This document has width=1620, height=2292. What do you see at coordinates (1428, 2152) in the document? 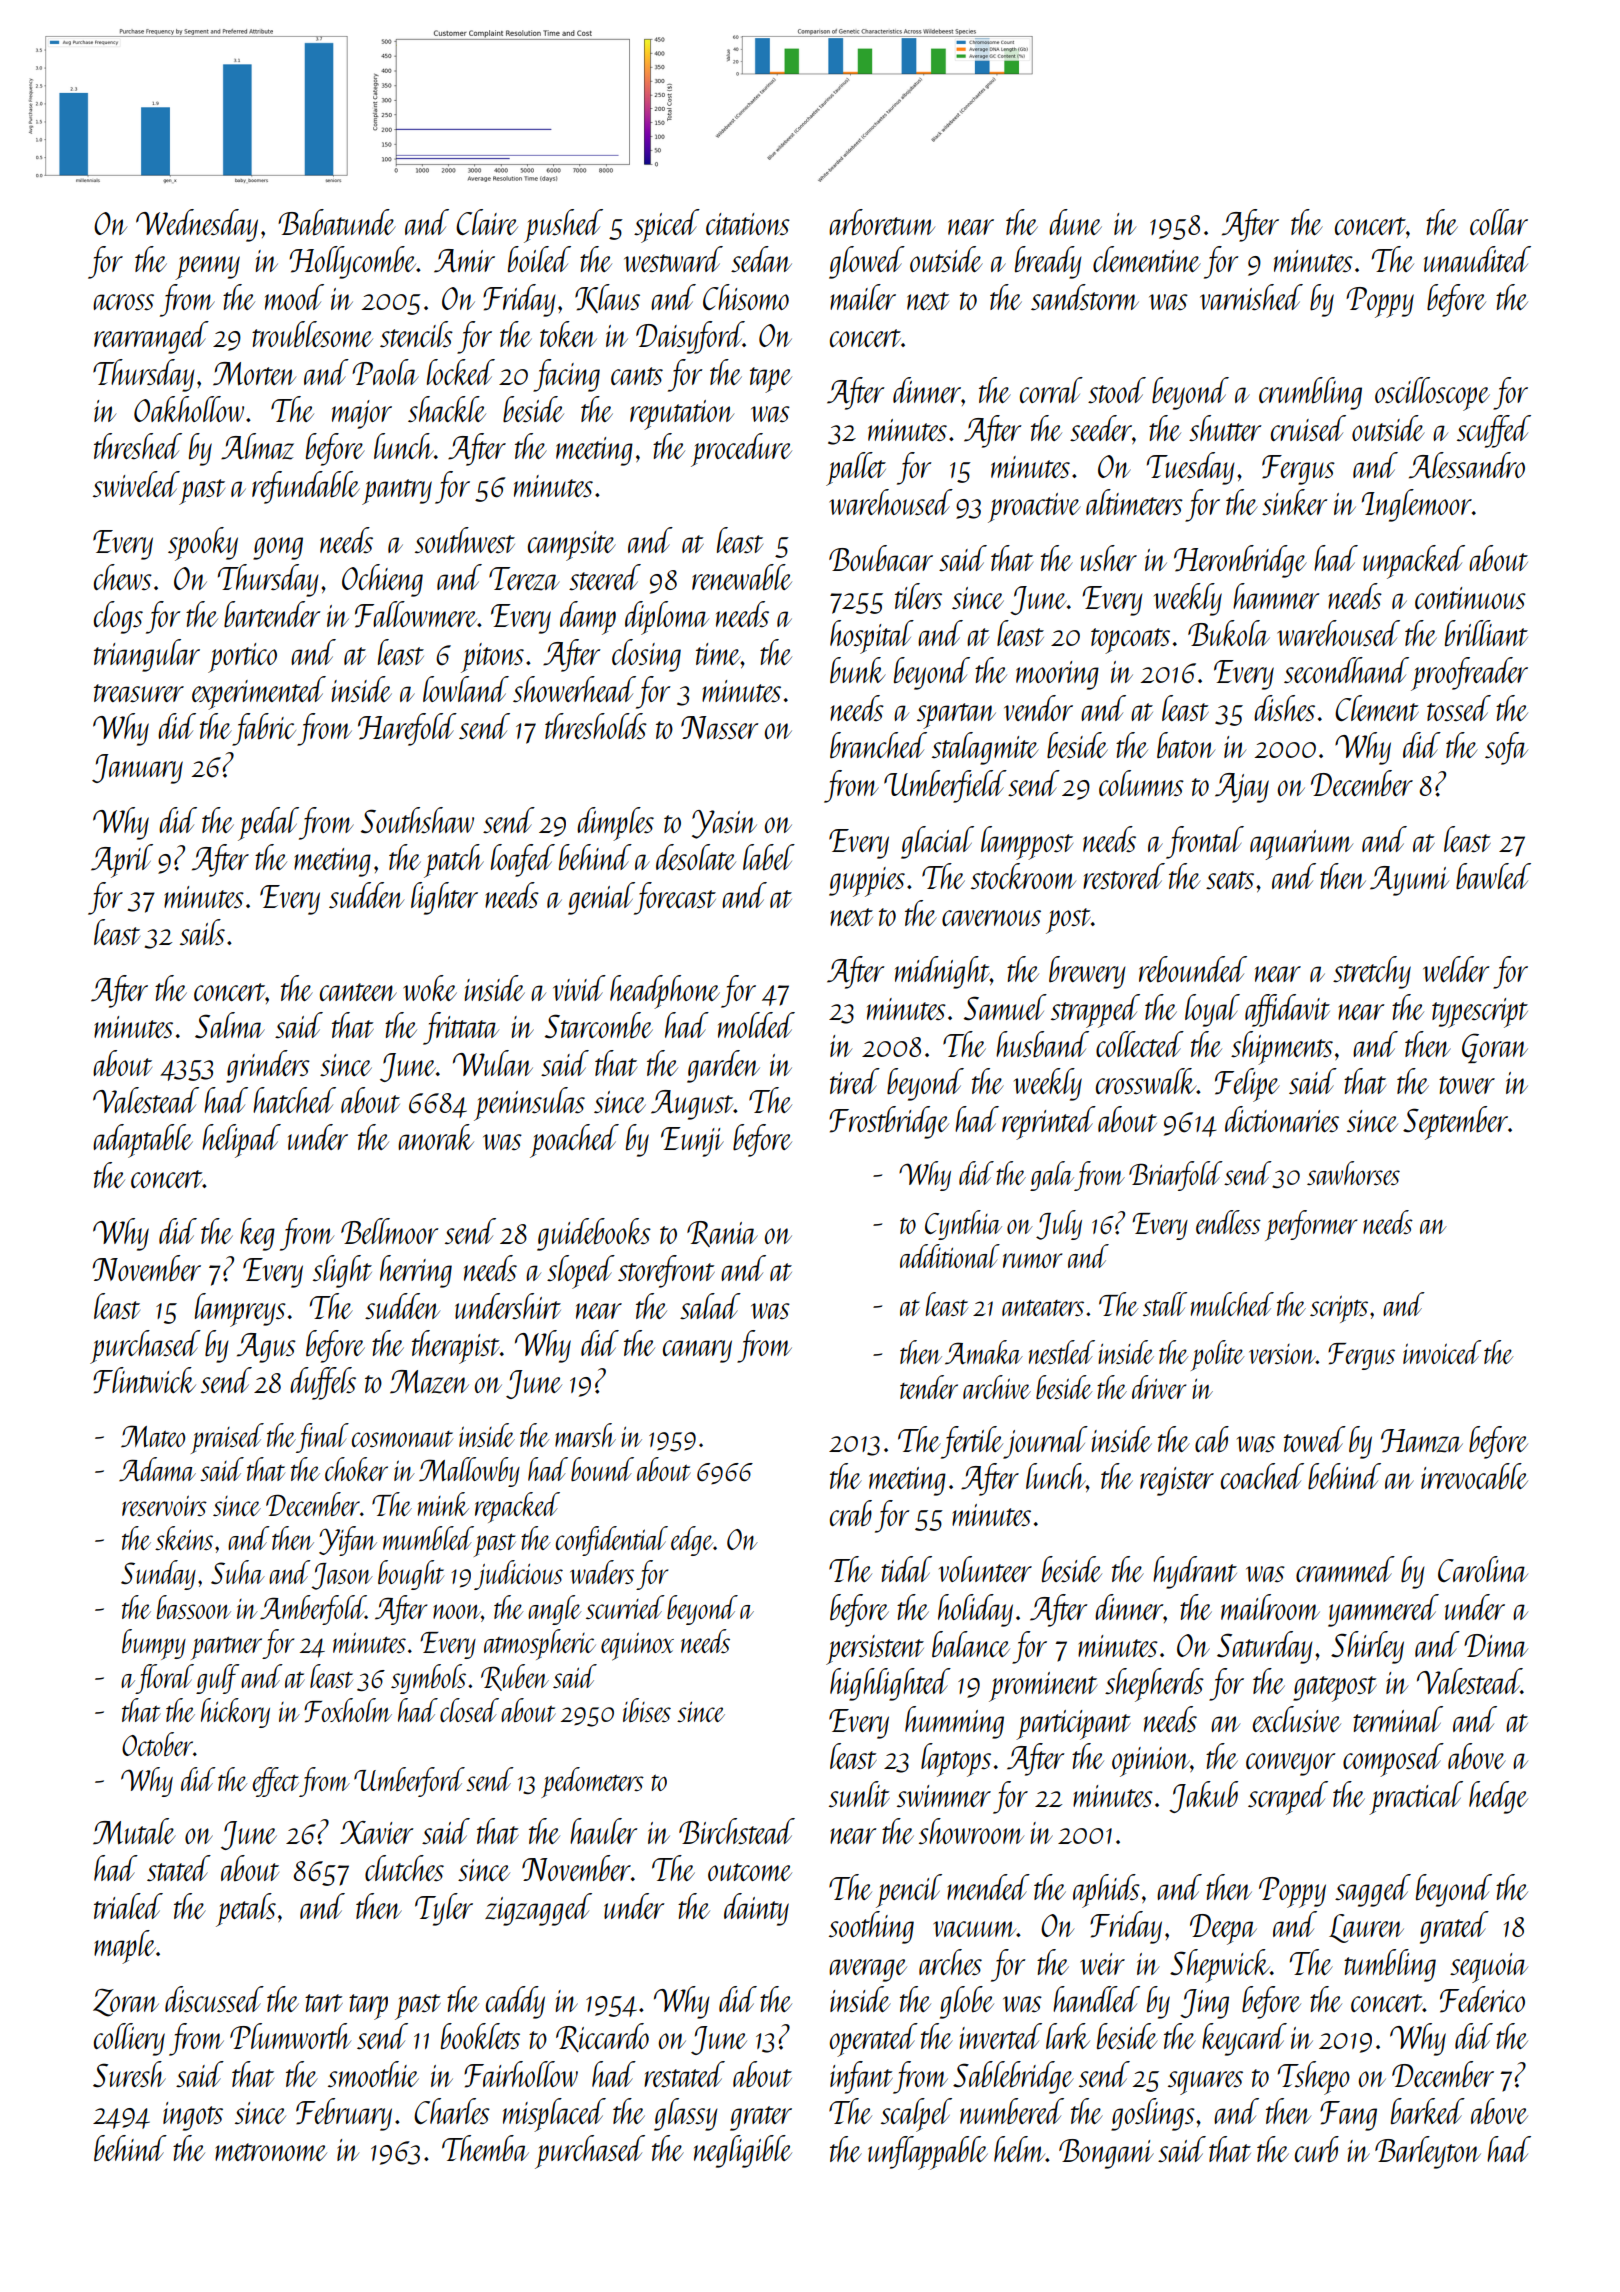
I see `Barleyton` at bounding box center [1428, 2152].
